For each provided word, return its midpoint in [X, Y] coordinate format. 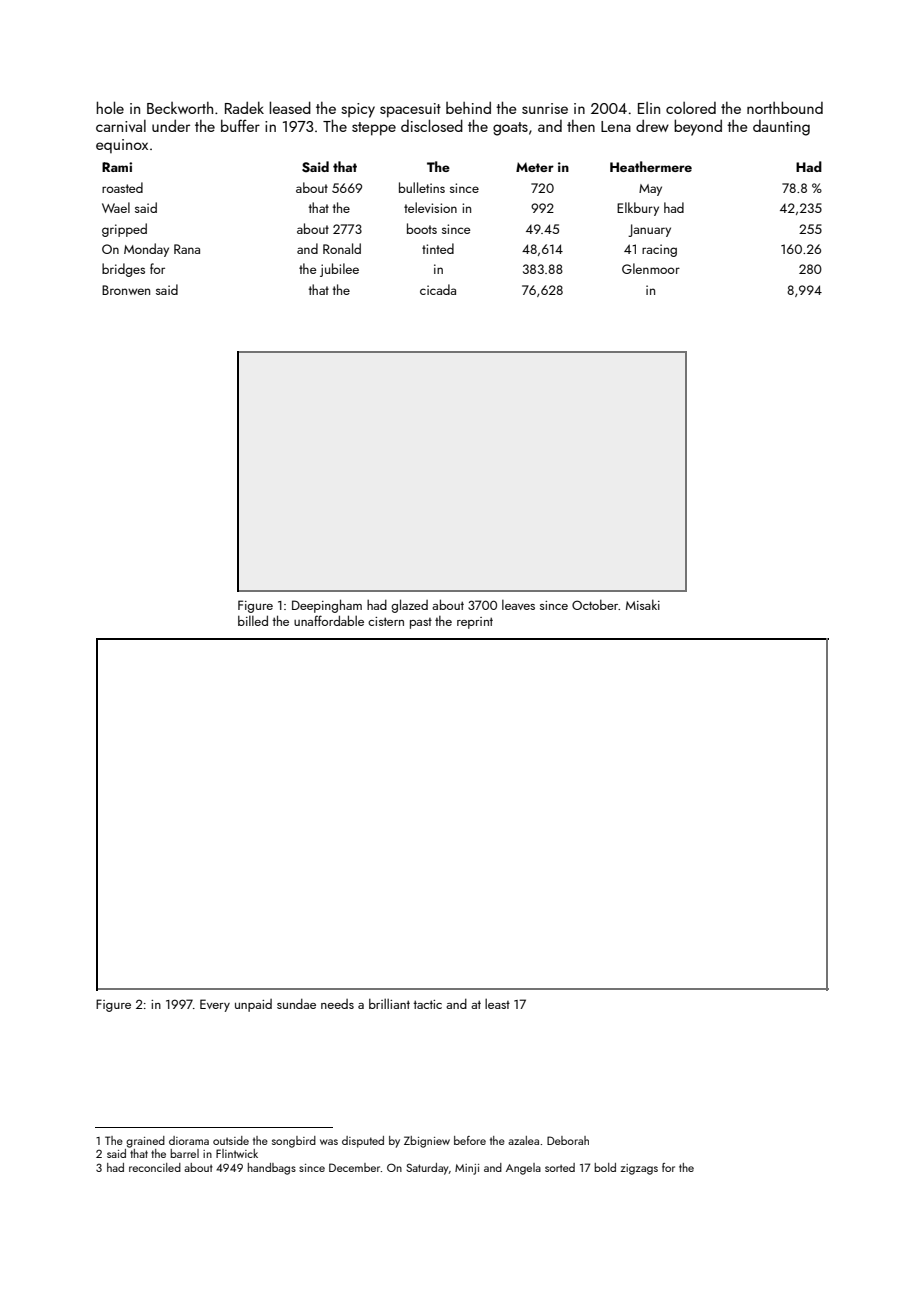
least [497, 1003]
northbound [785, 107]
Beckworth [180, 108]
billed [253, 620]
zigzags [639, 1169]
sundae [296, 1004]
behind [468, 107]
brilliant [389, 1003]
